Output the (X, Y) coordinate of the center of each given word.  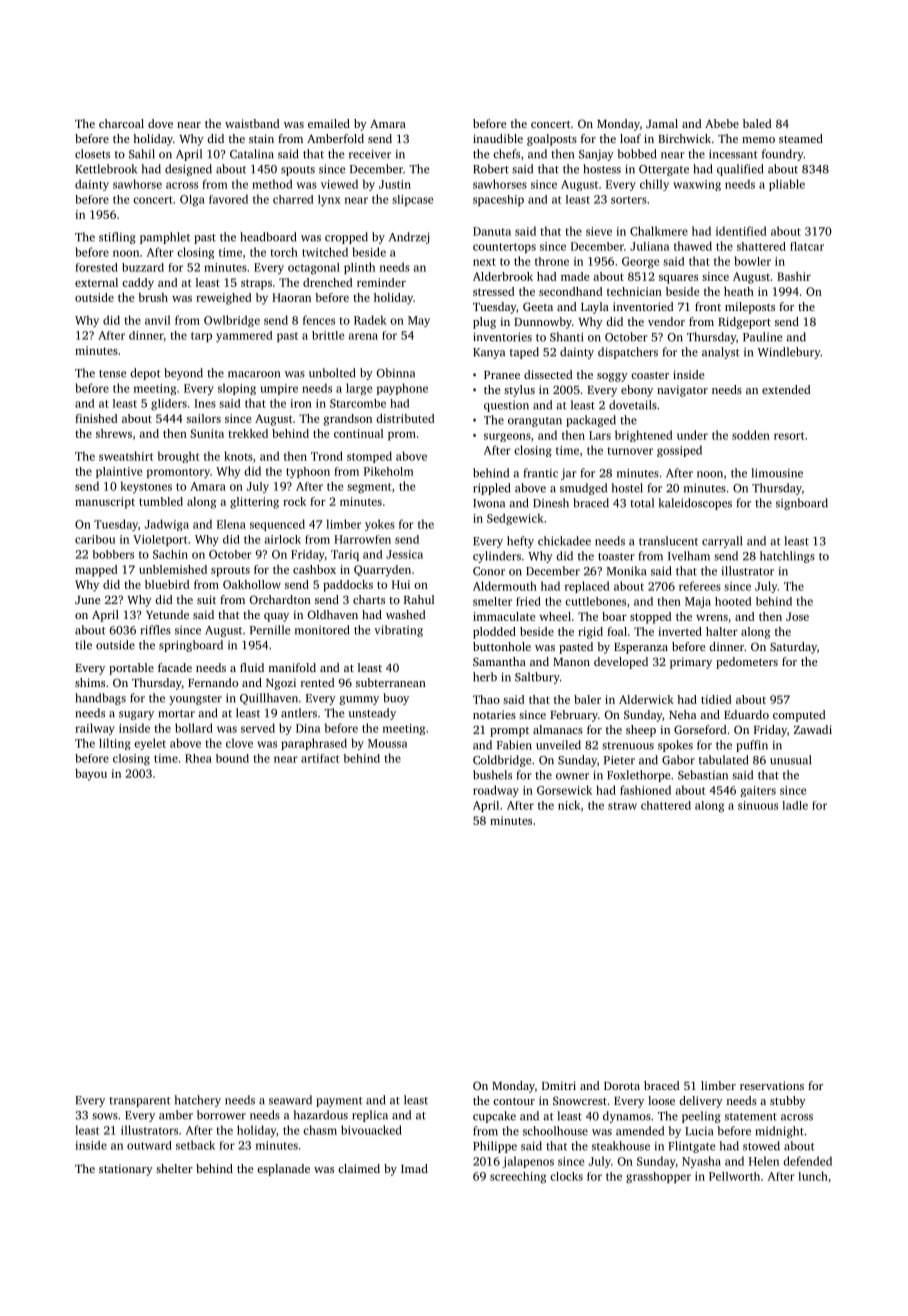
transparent (140, 1102)
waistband (252, 123)
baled (757, 123)
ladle (795, 805)
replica (370, 1116)
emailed (329, 123)
